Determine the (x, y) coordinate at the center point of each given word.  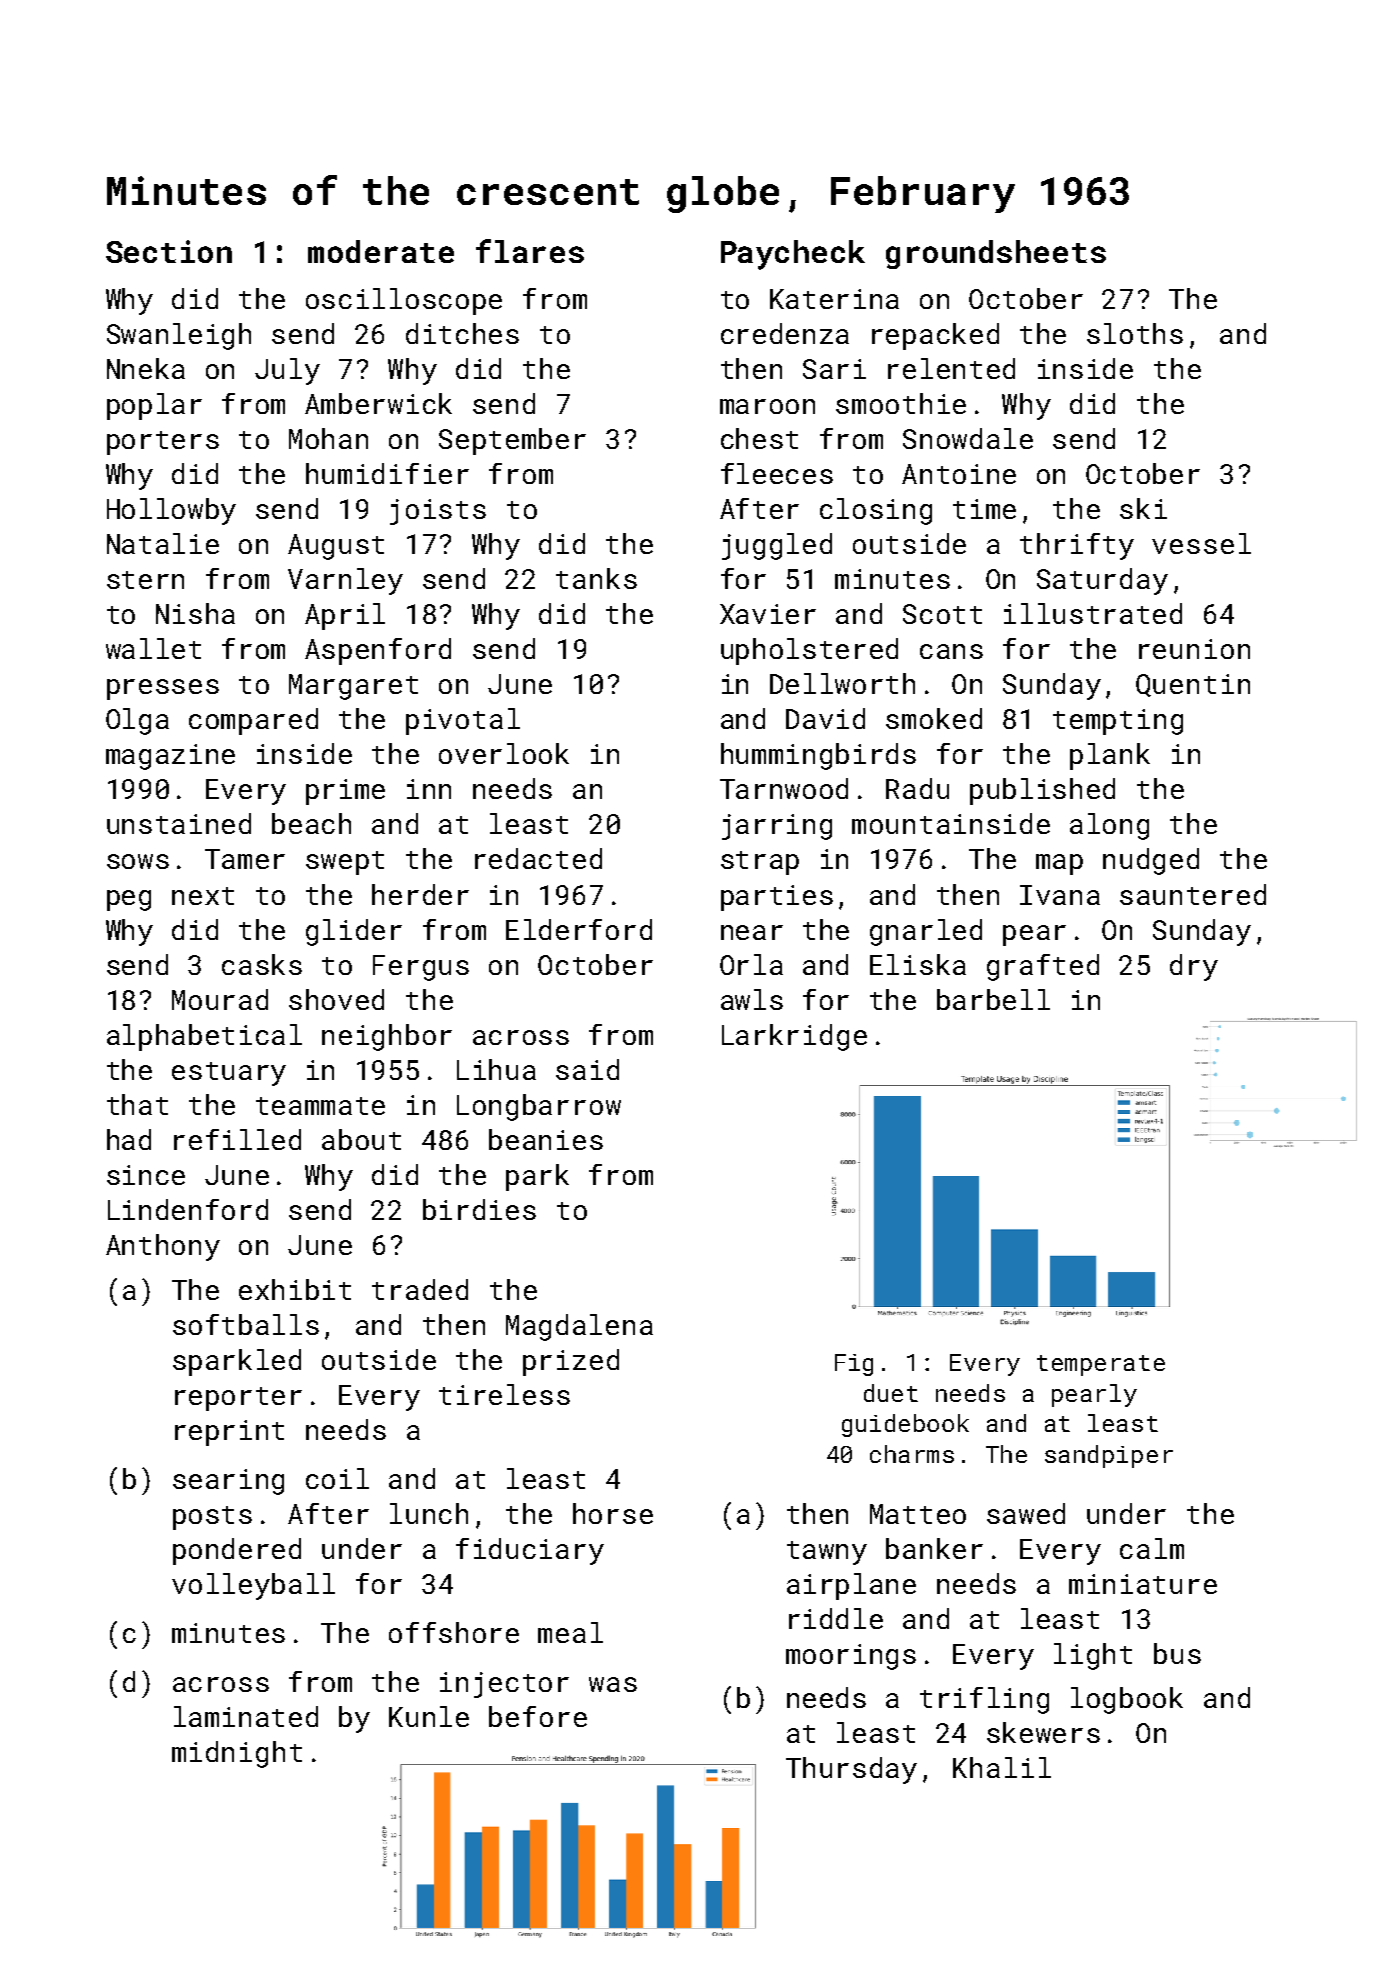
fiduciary (530, 1551)
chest (759, 438)
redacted (538, 858)
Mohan (328, 438)
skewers (1043, 1732)
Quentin (1193, 685)
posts (212, 1518)
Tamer (245, 859)
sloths (1135, 333)
